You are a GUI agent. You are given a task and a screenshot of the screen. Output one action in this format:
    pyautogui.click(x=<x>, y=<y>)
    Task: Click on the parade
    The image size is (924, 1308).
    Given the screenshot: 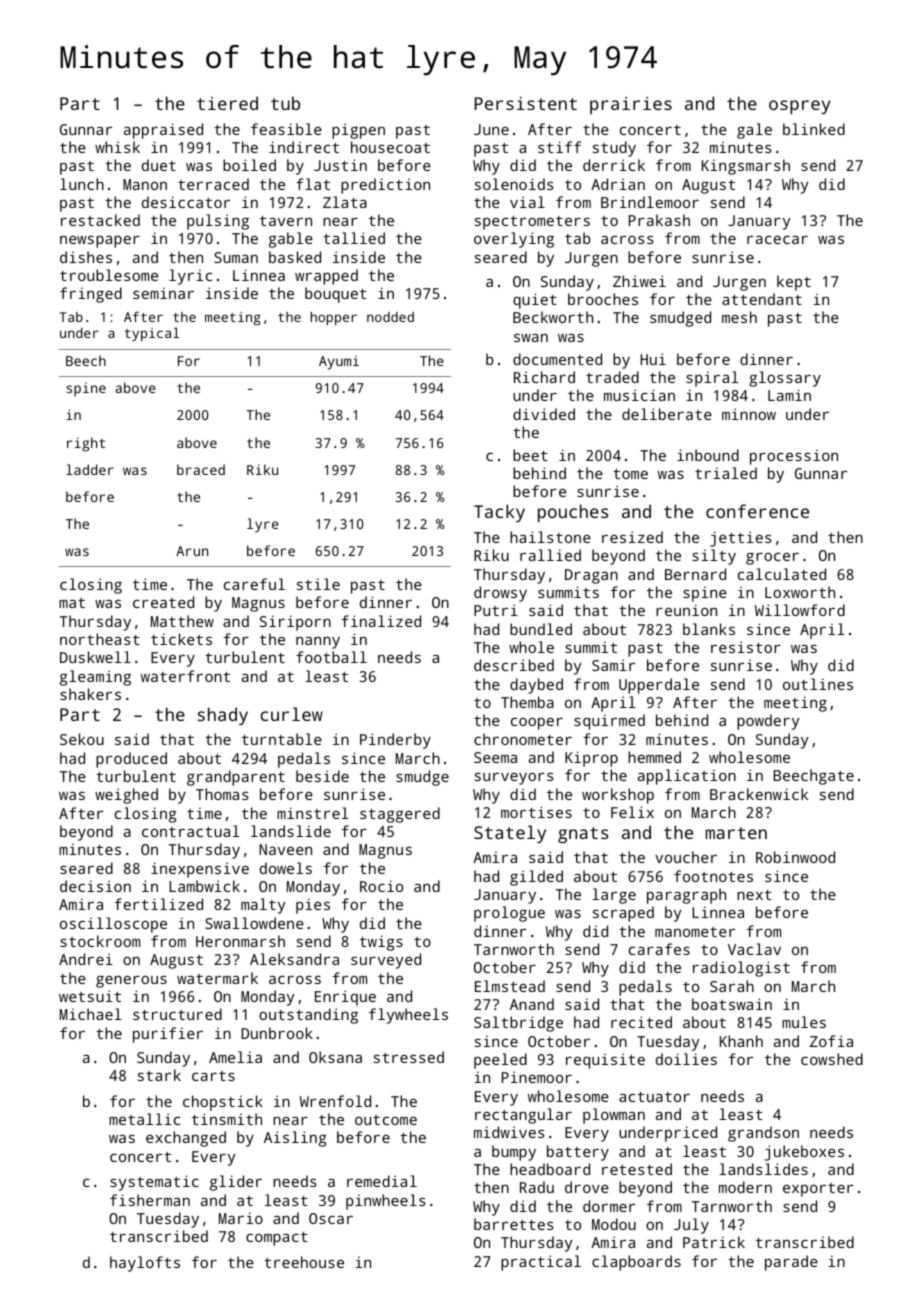 What is the action you would take?
    pyautogui.click(x=791, y=1263)
